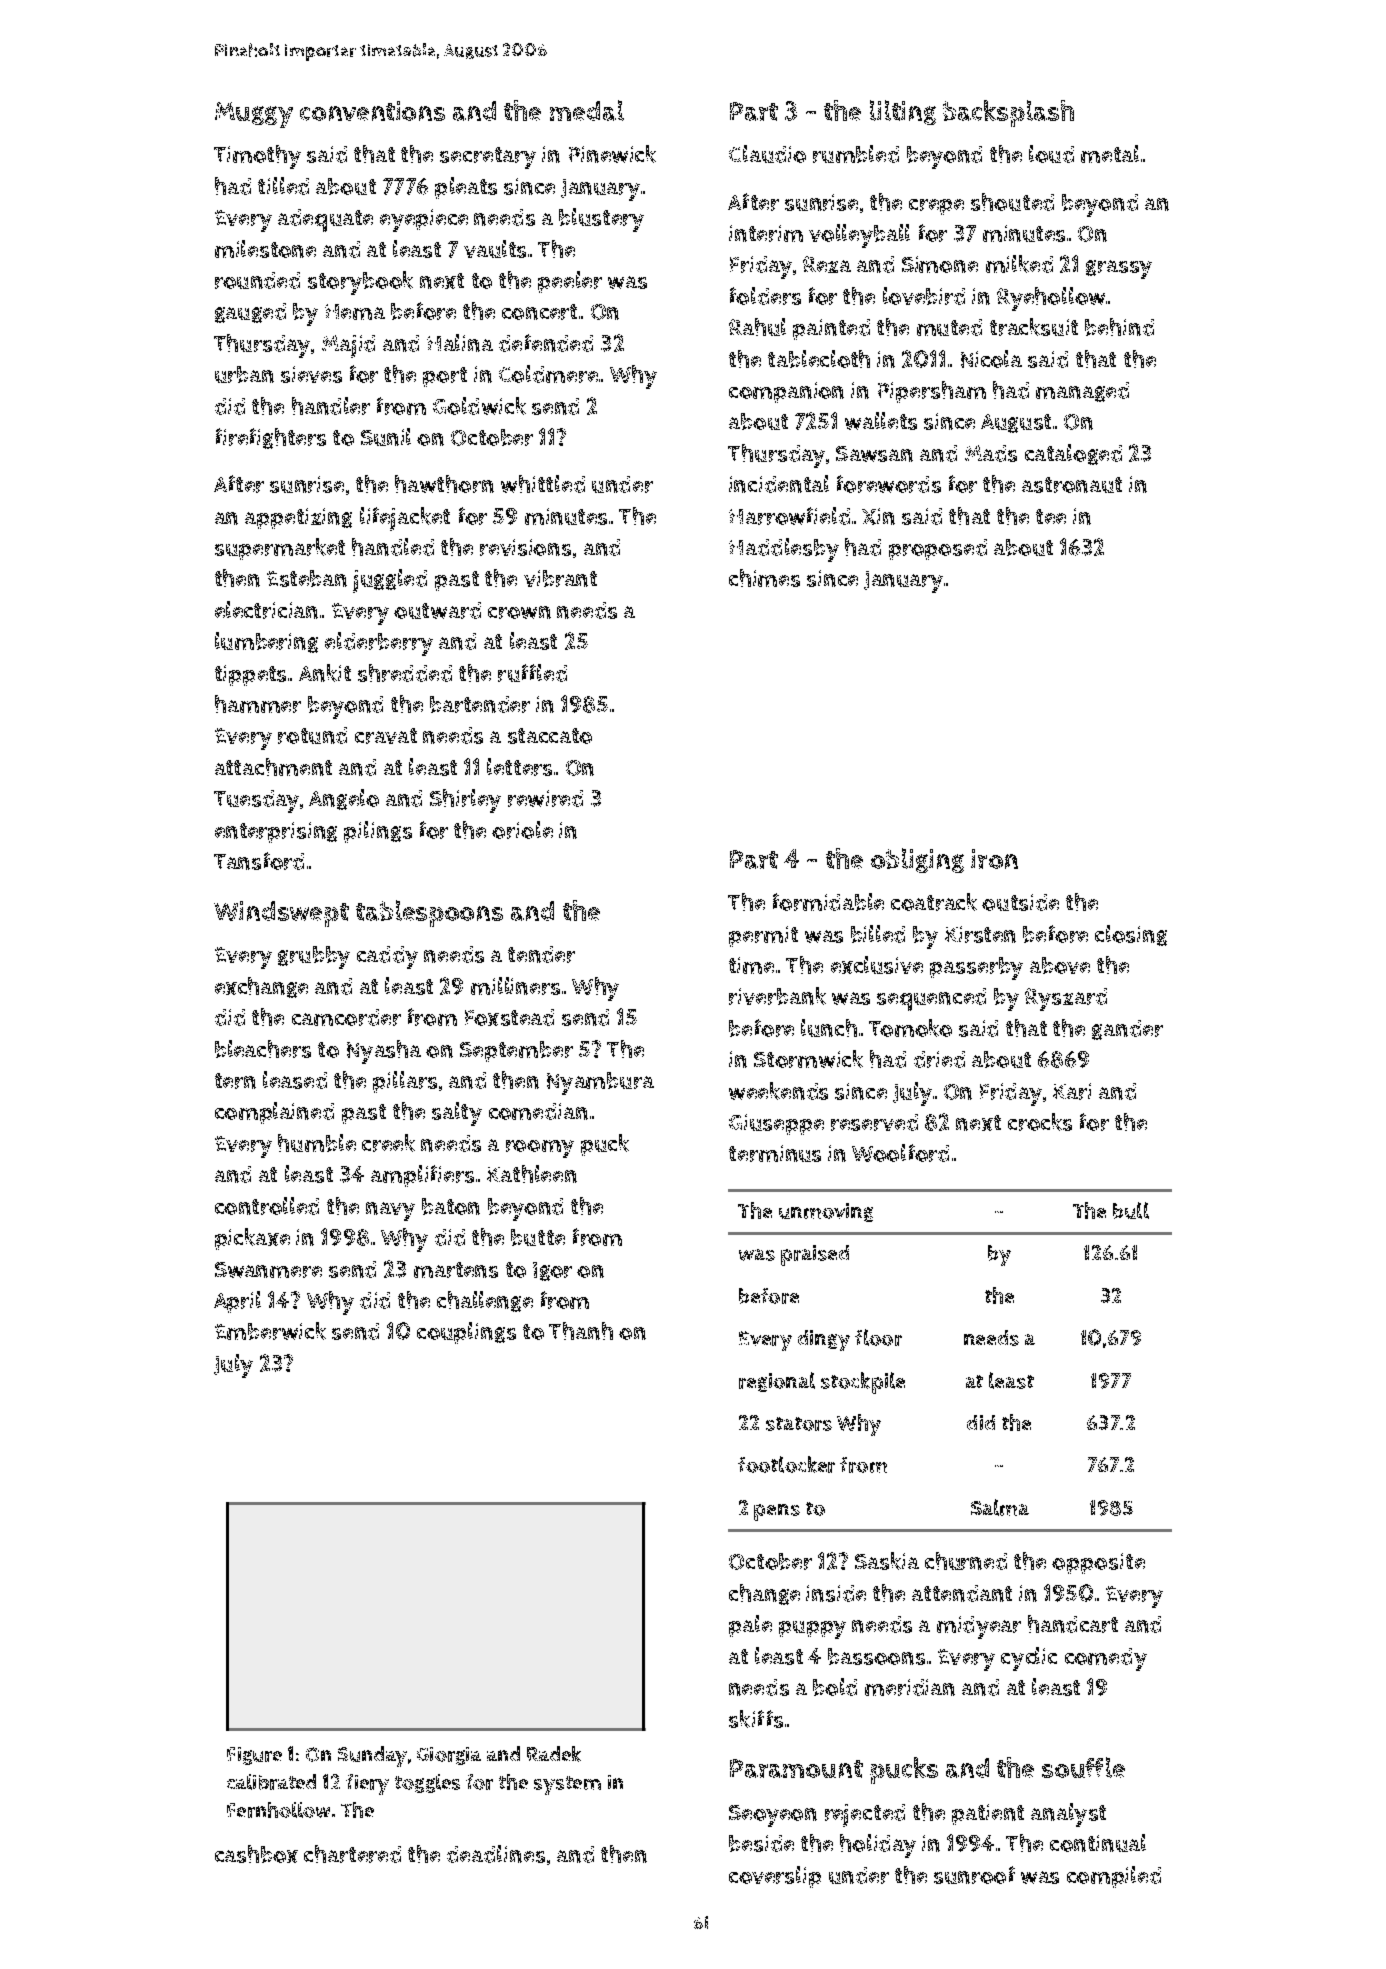 The width and height of the document is (1386, 1969). Describe the element at coordinates (917, 860) in the document. I see `obliging` at that location.
